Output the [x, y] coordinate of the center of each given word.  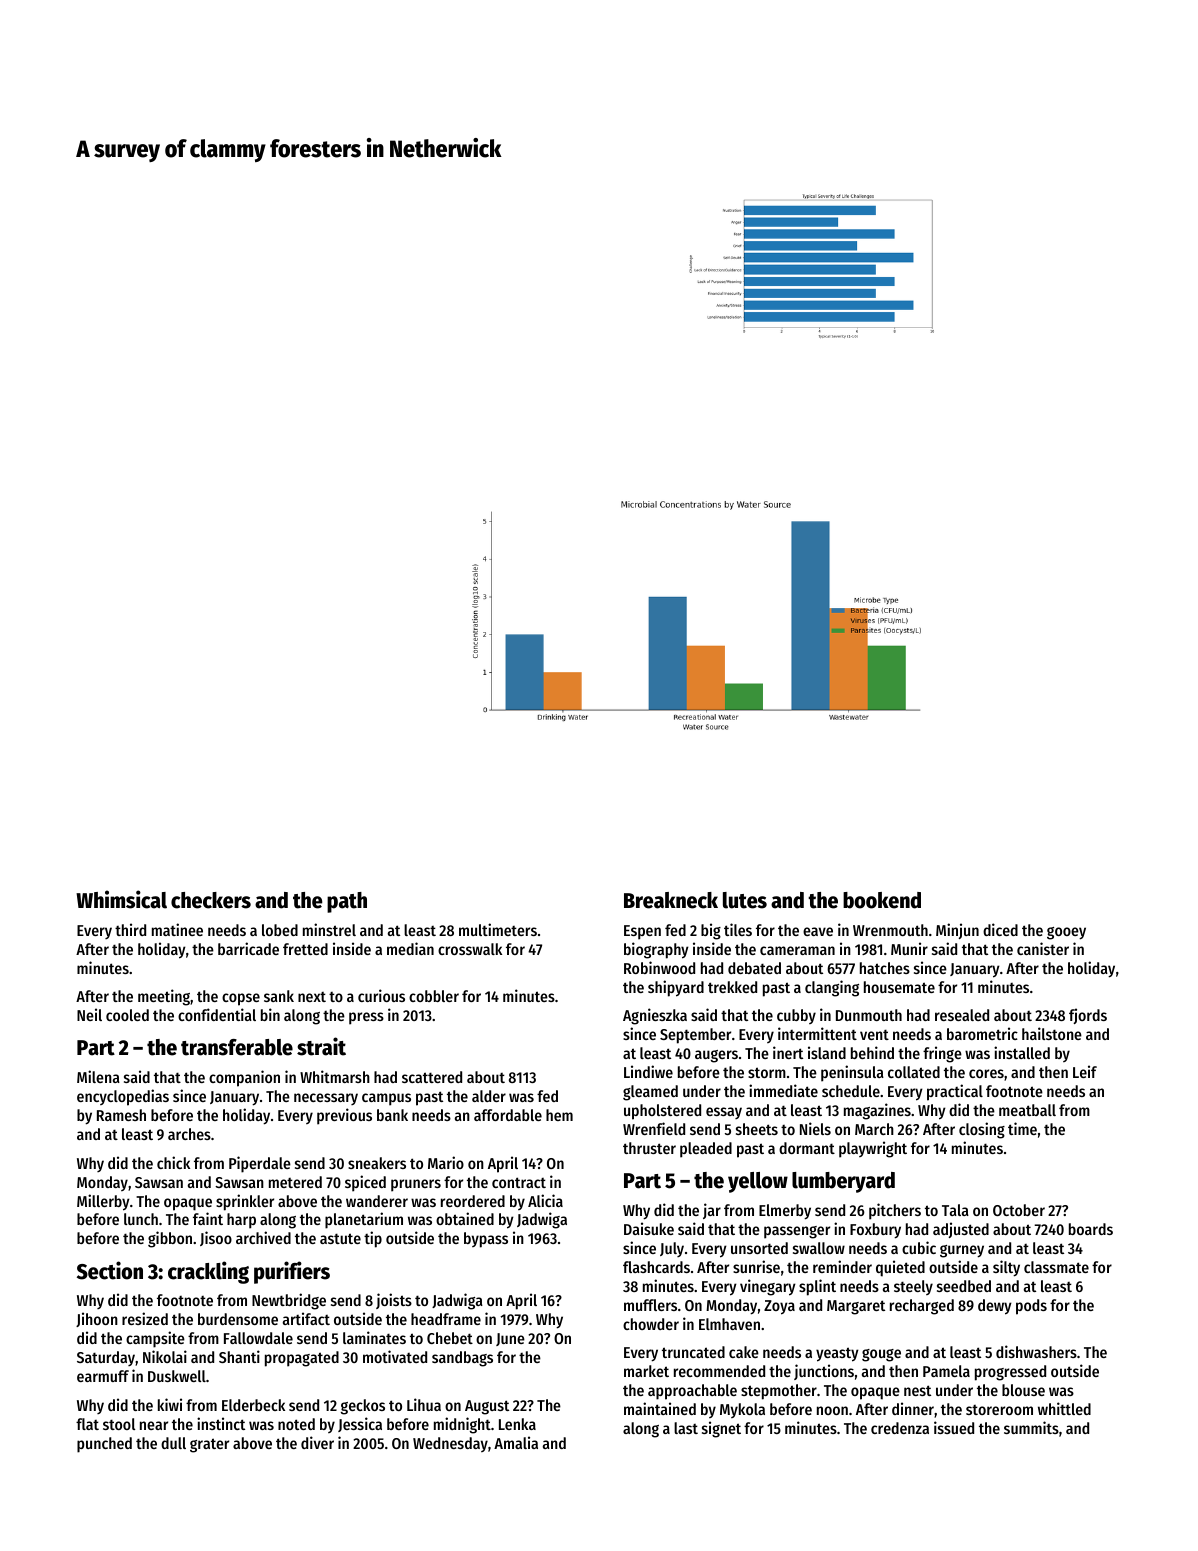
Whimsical [121, 899]
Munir [909, 948]
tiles [738, 929]
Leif [1085, 1071]
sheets [757, 1129]
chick [173, 1162]
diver [317, 1442]
